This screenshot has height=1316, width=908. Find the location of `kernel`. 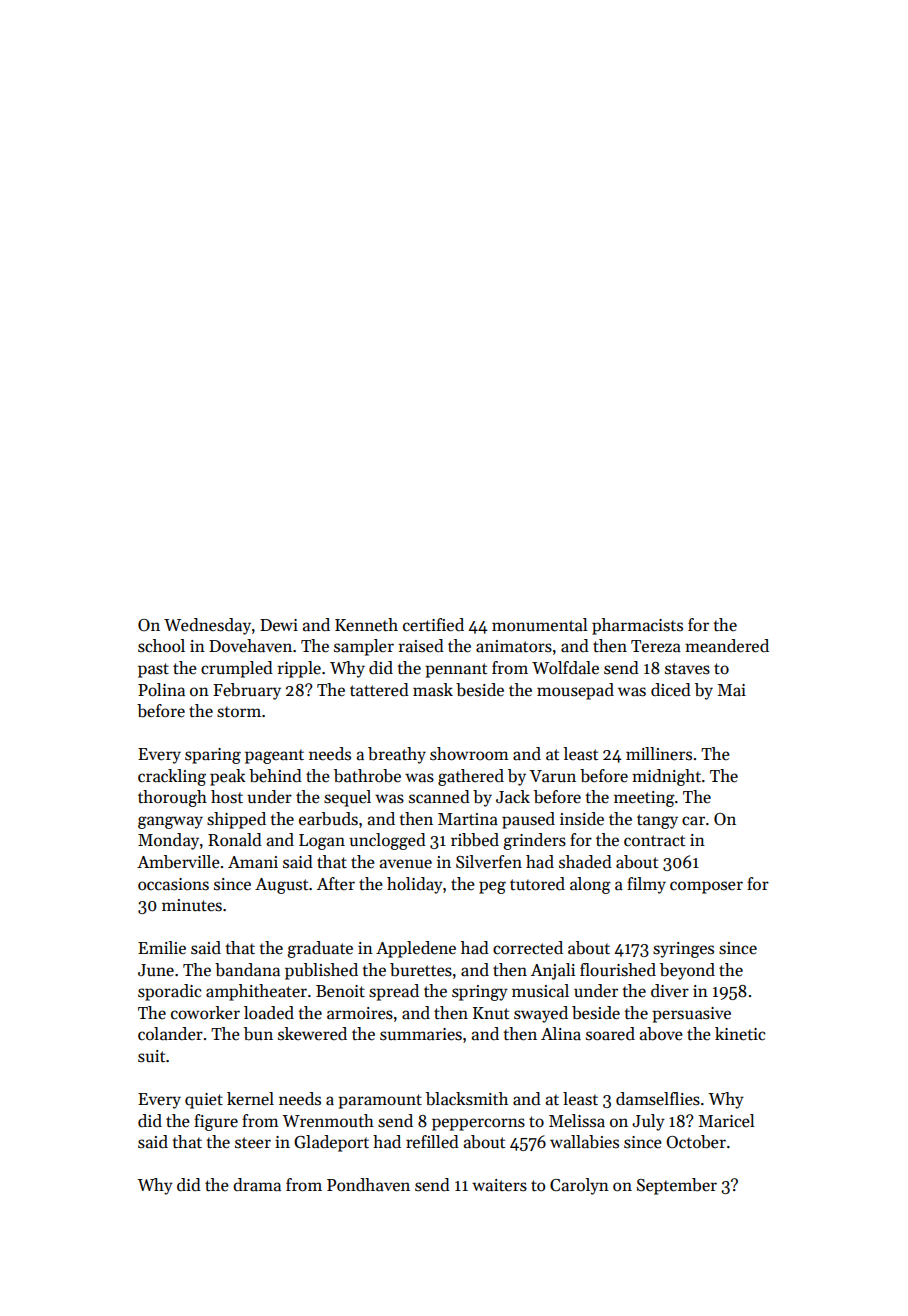

kernel is located at coordinates (250, 1099).
